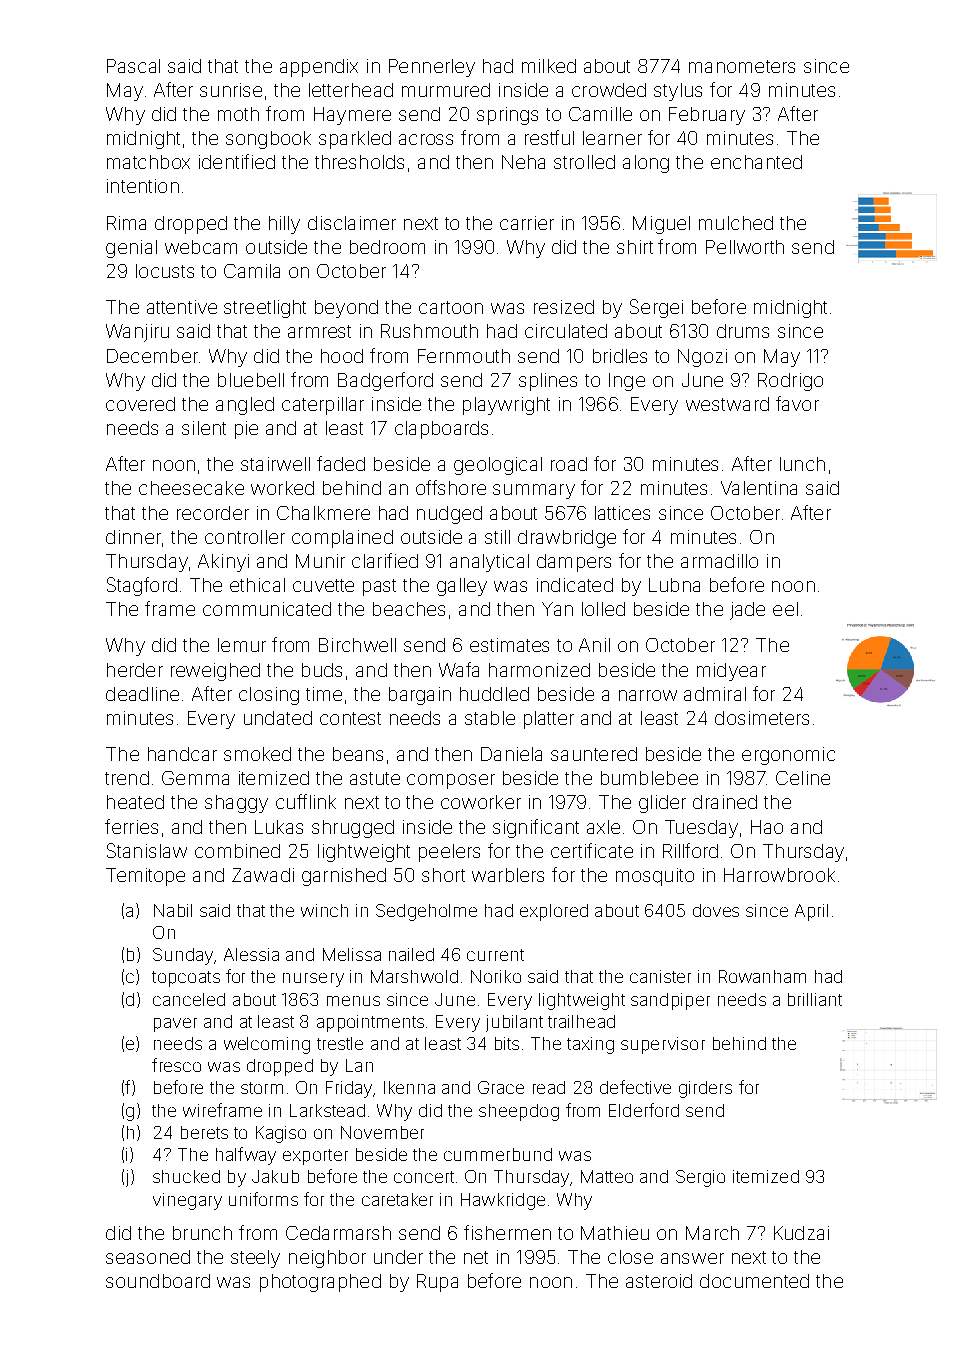 This image has height=1358, width=956. I want to click on worked, so click(282, 488).
